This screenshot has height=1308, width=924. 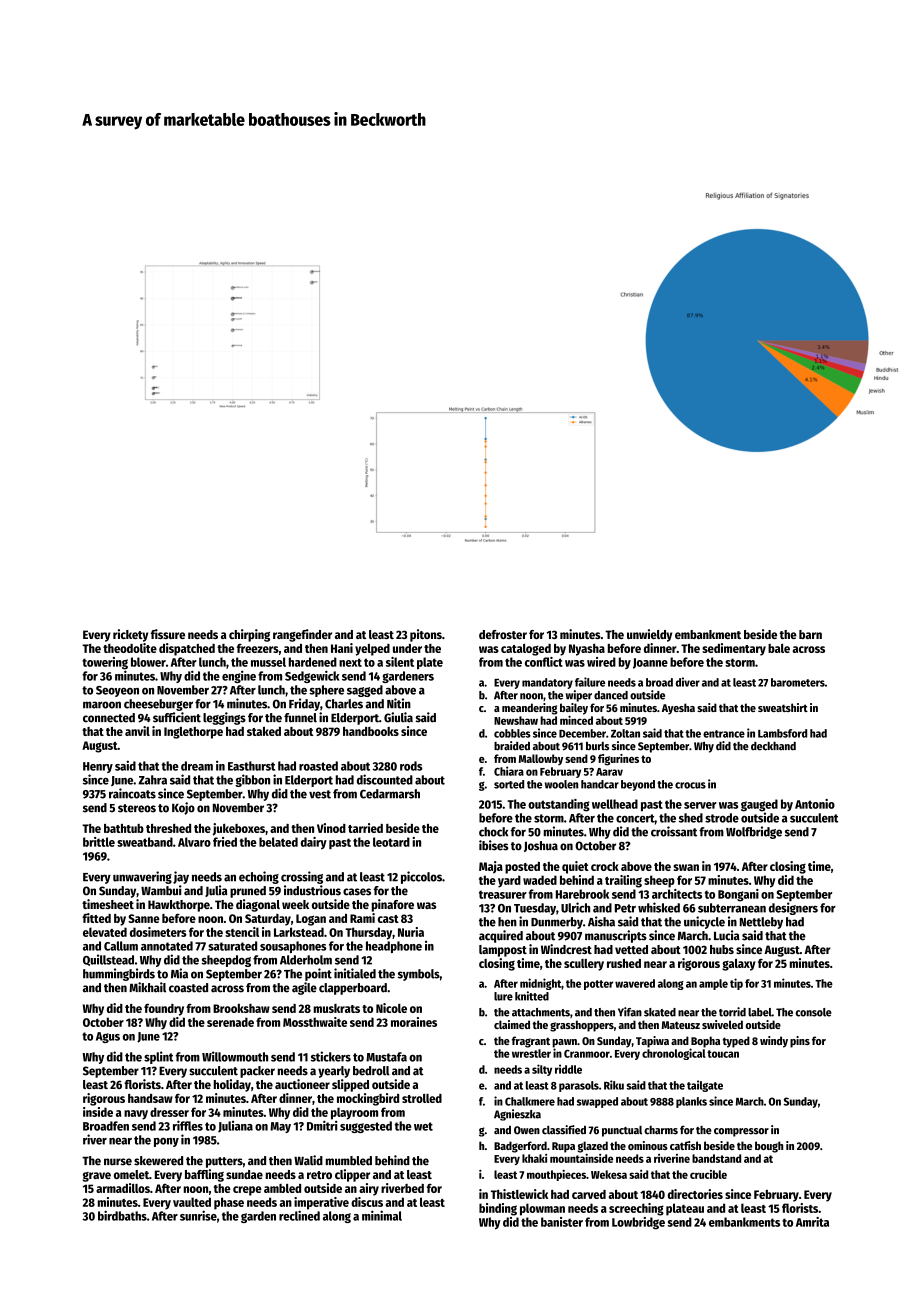 What do you see at coordinates (105, 663) in the screenshot?
I see `towering` at bounding box center [105, 663].
